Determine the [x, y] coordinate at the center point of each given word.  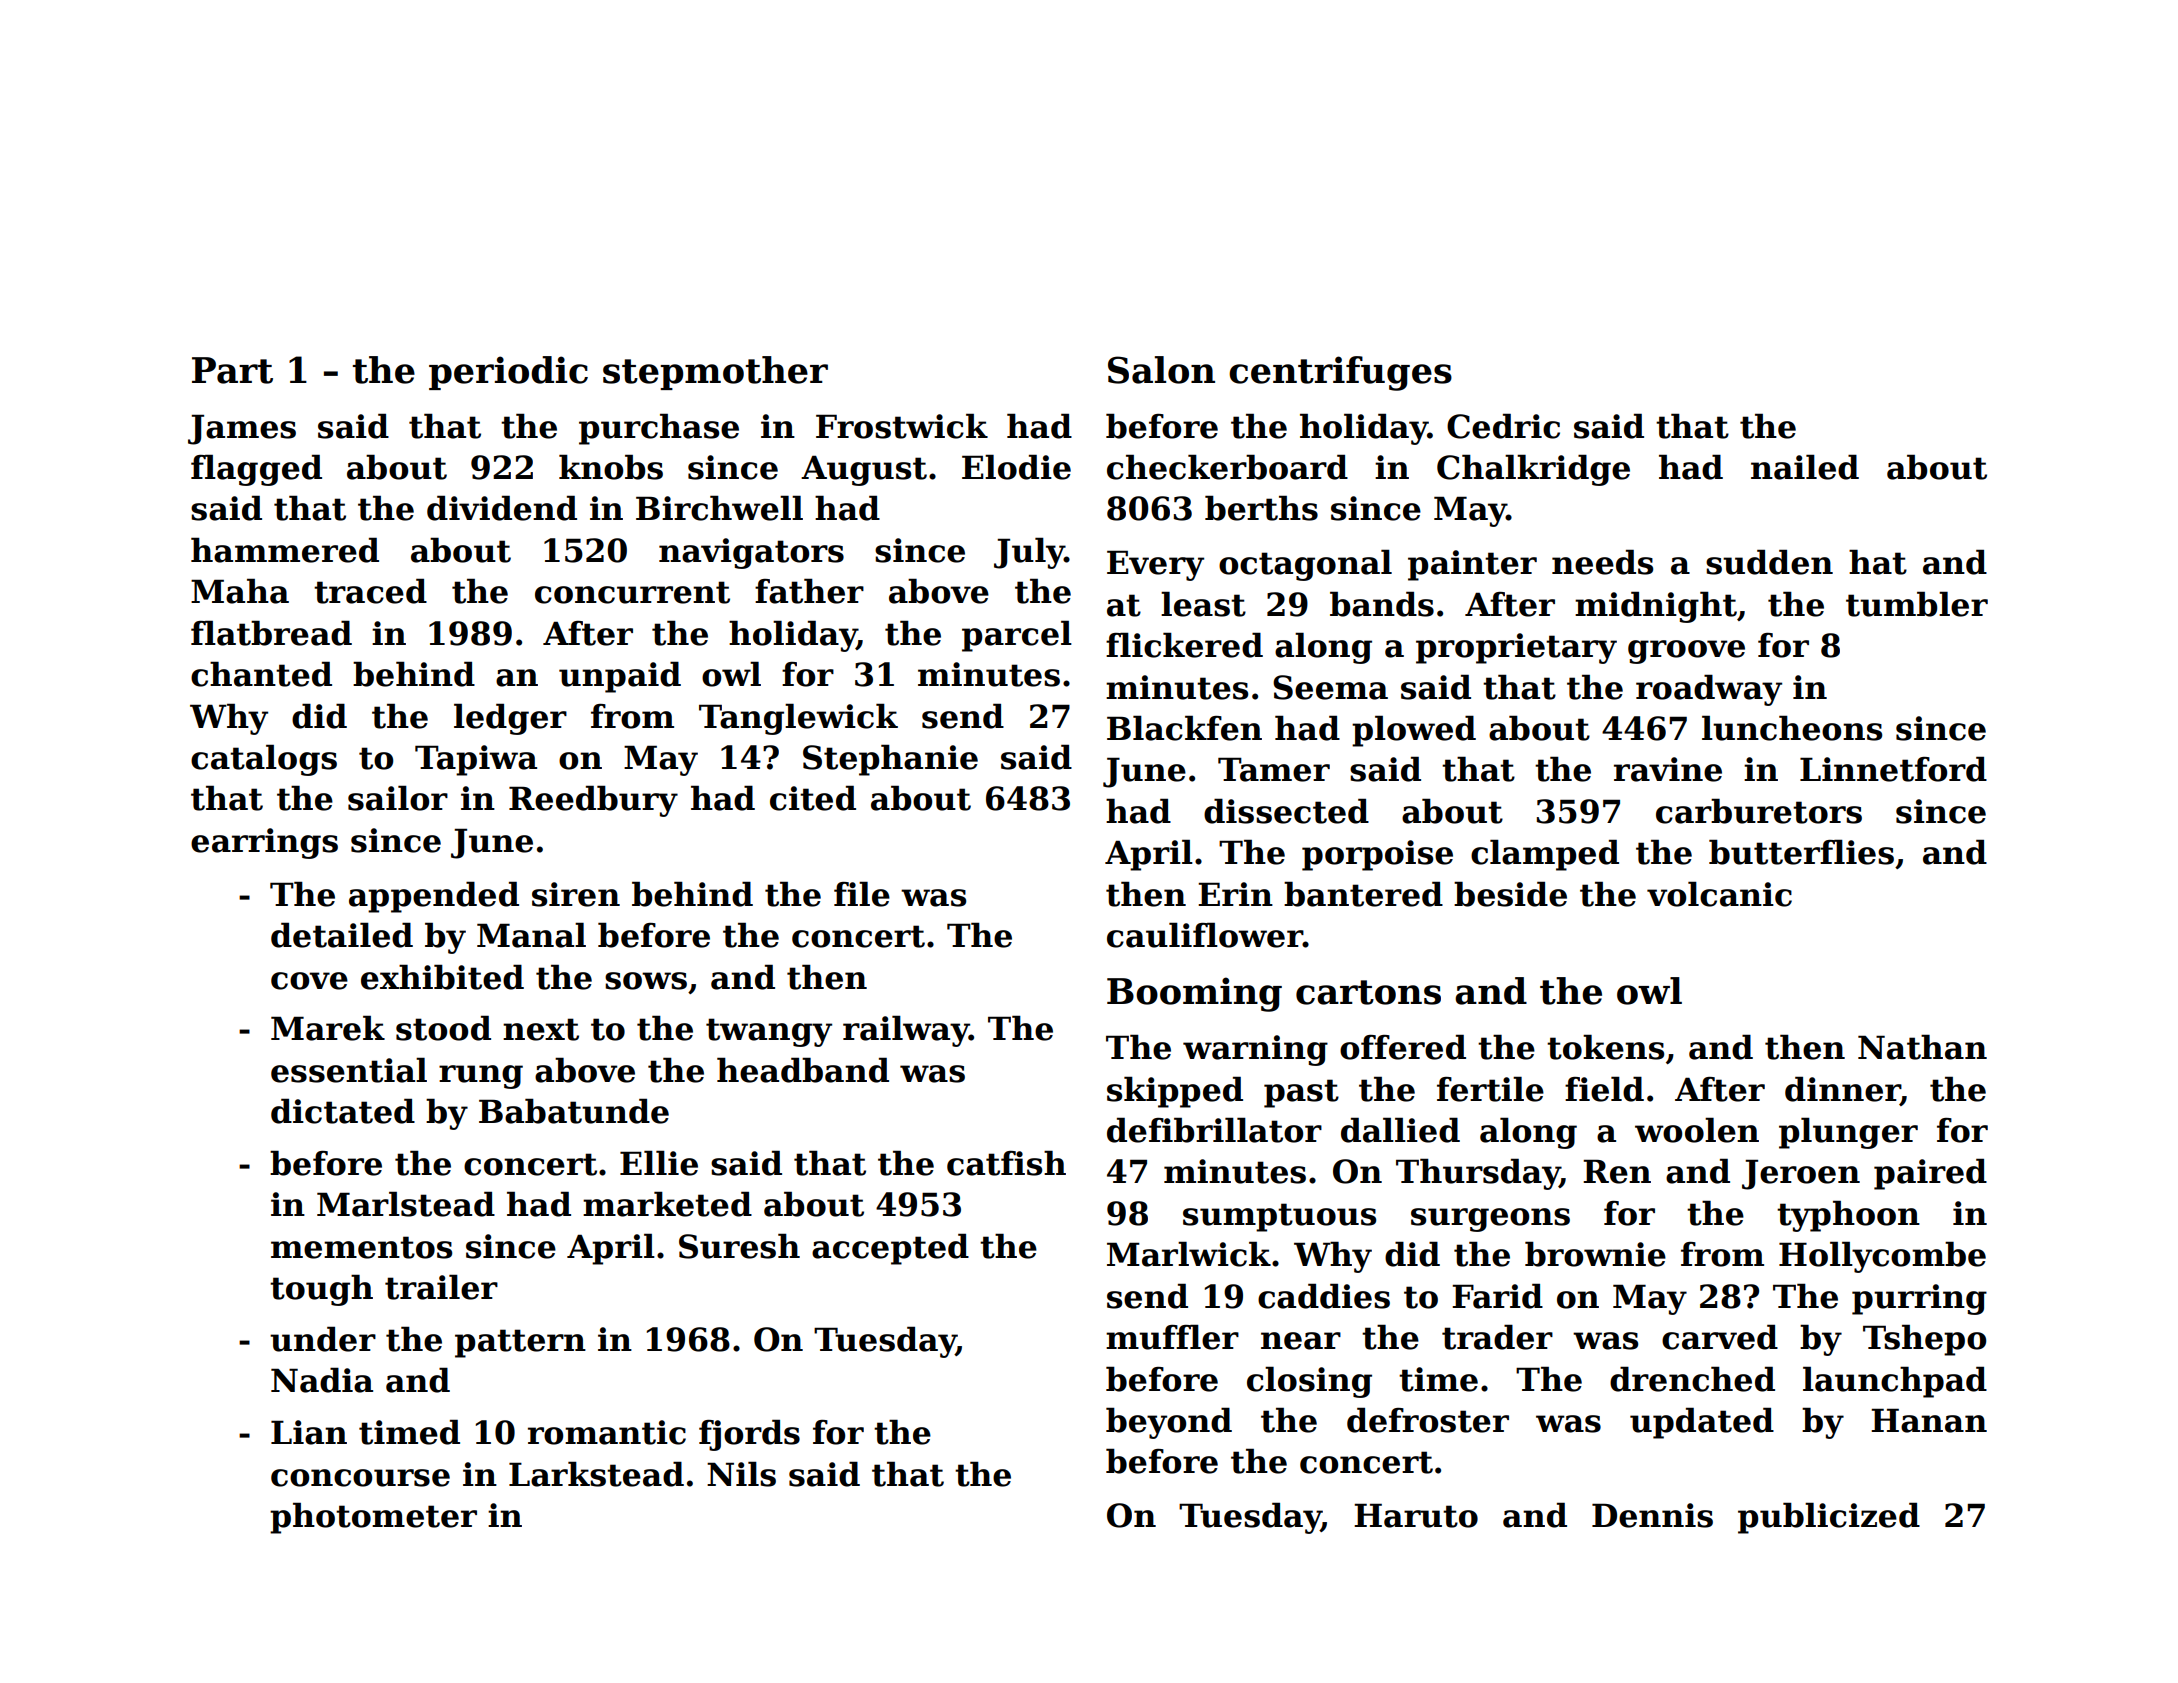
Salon [1161, 370]
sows [646, 981]
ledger [510, 719]
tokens [1605, 1047]
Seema [1330, 687]
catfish [1006, 1163]
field [1604, 1089]
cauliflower [1205, 935]
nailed [1805, 467]
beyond [1169, 1423]
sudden [1769, 562]
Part [232, 370]
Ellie [659, 1163]
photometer [373, 1518]
